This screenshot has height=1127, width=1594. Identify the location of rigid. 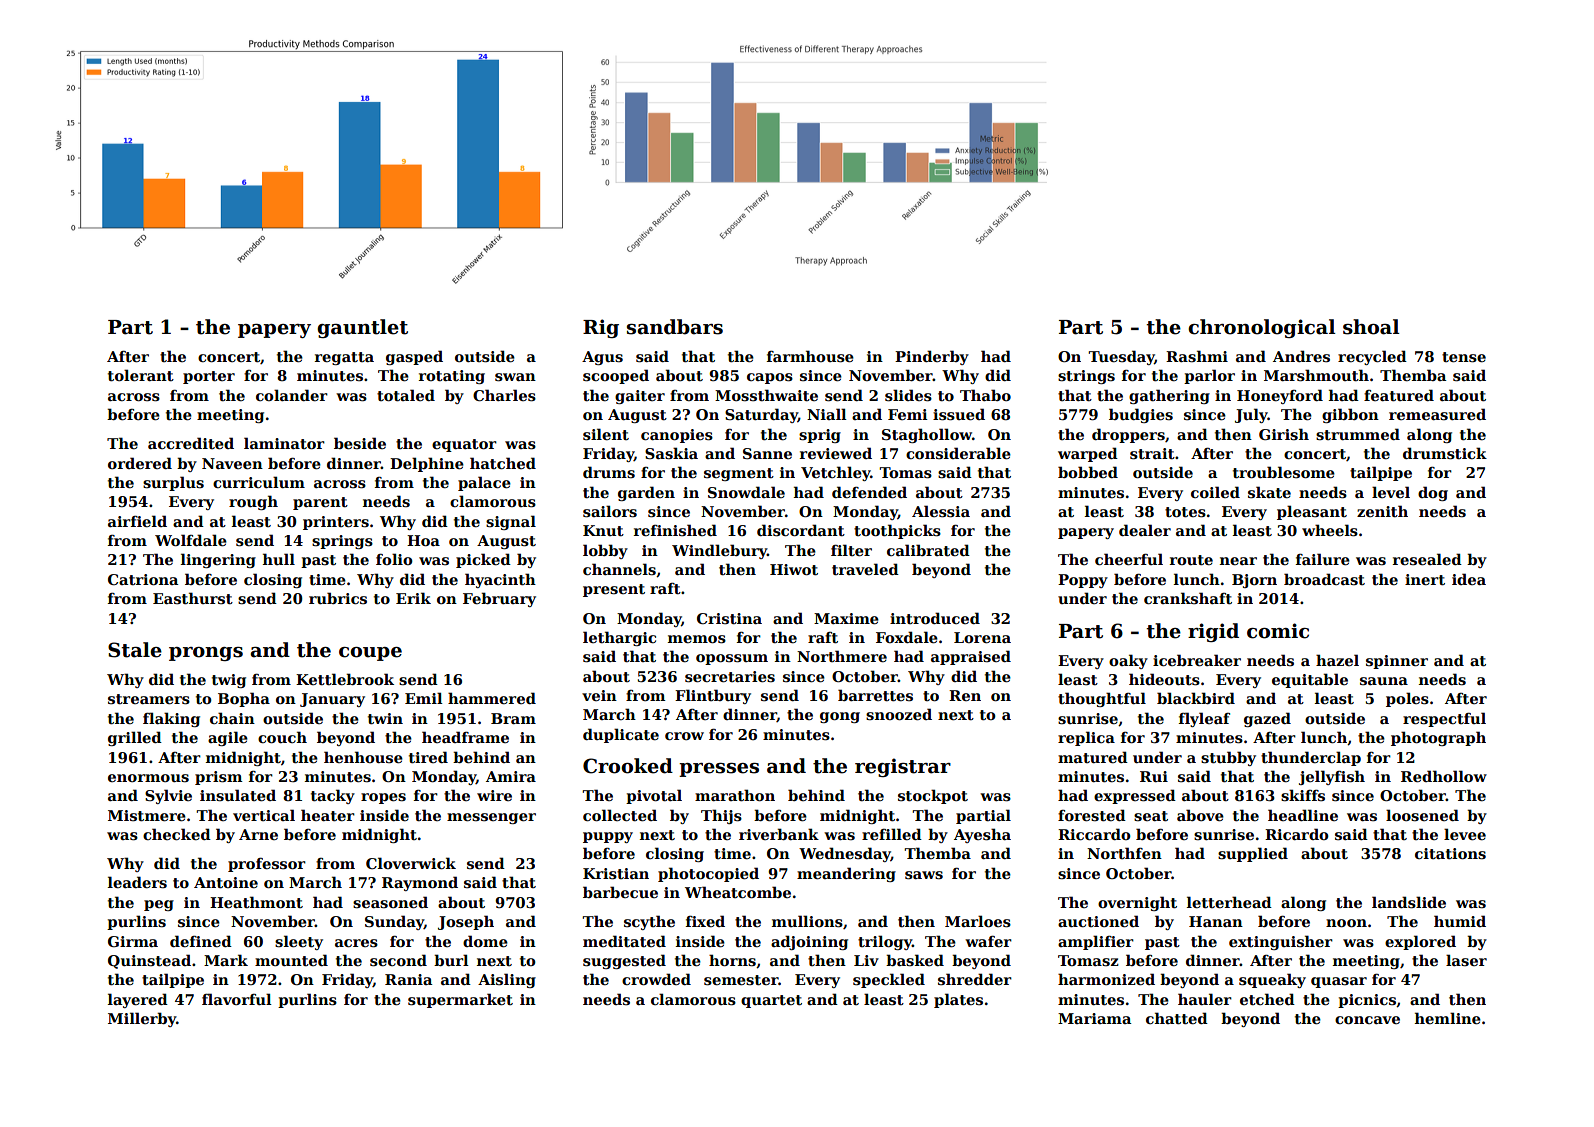
(1213, 632).
